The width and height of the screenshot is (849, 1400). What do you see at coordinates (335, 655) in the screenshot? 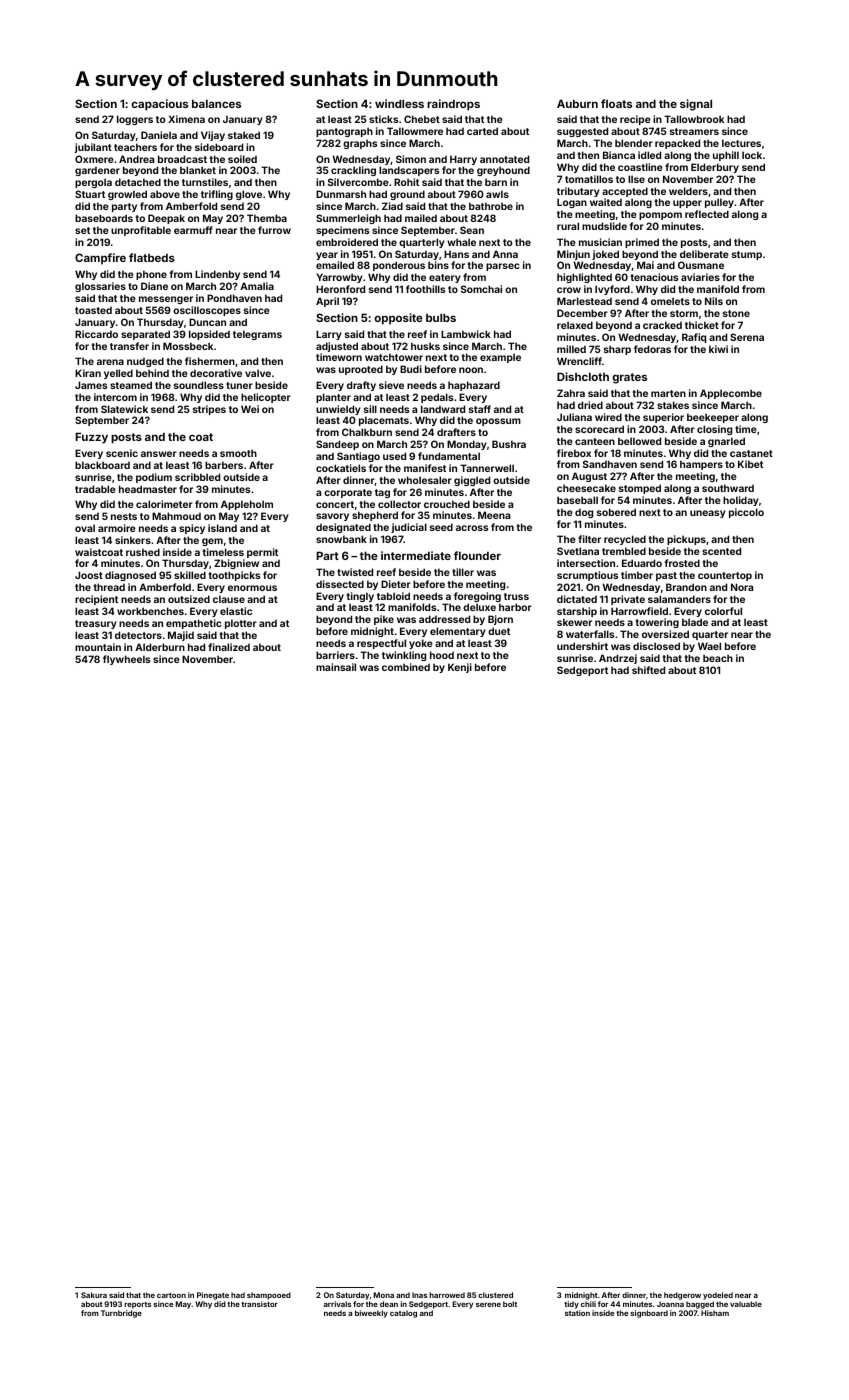
I see `barriers` at bounding box center [335, 655].
